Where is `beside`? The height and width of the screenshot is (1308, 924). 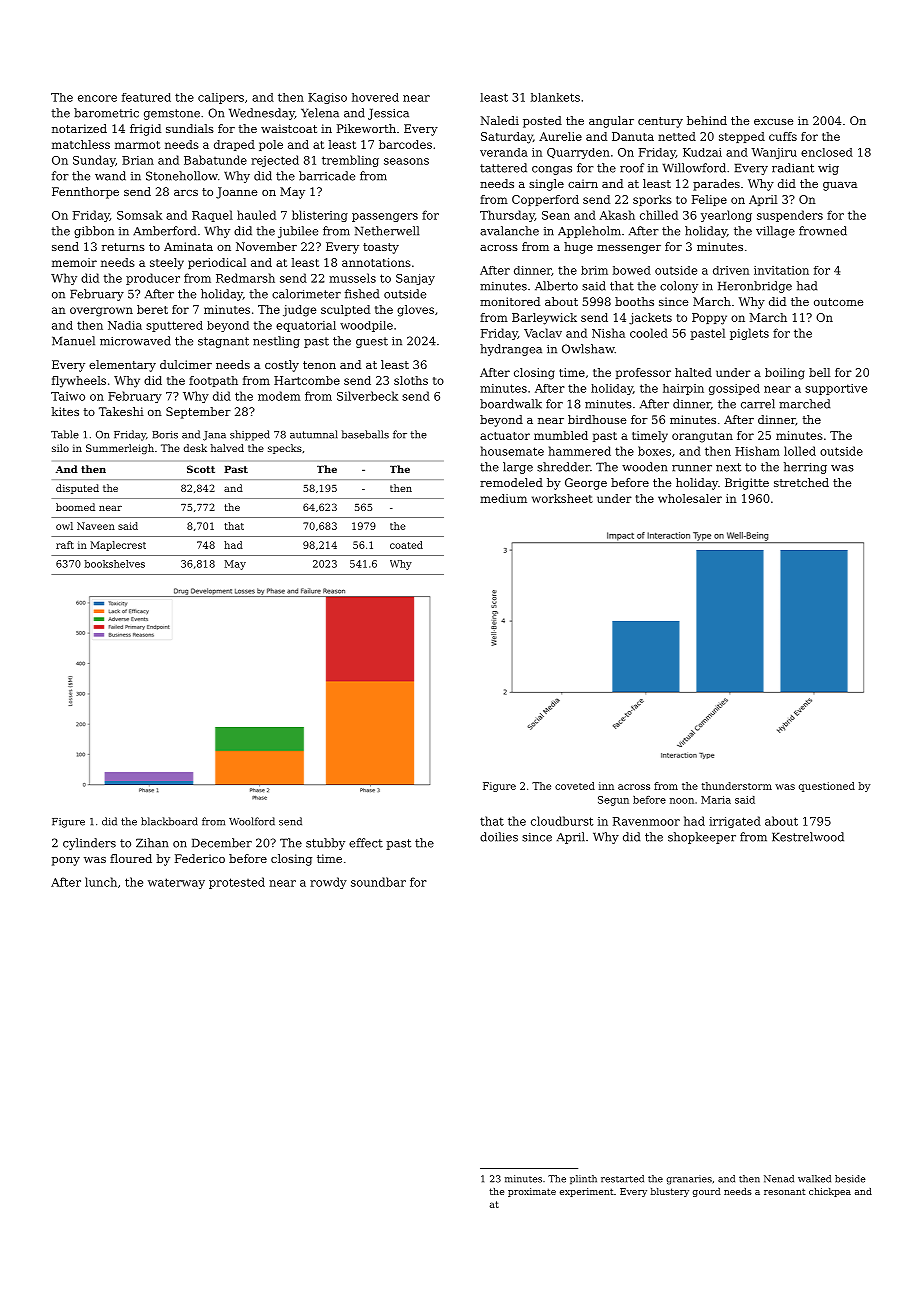
beside is located at coordinates (850, 1179).
